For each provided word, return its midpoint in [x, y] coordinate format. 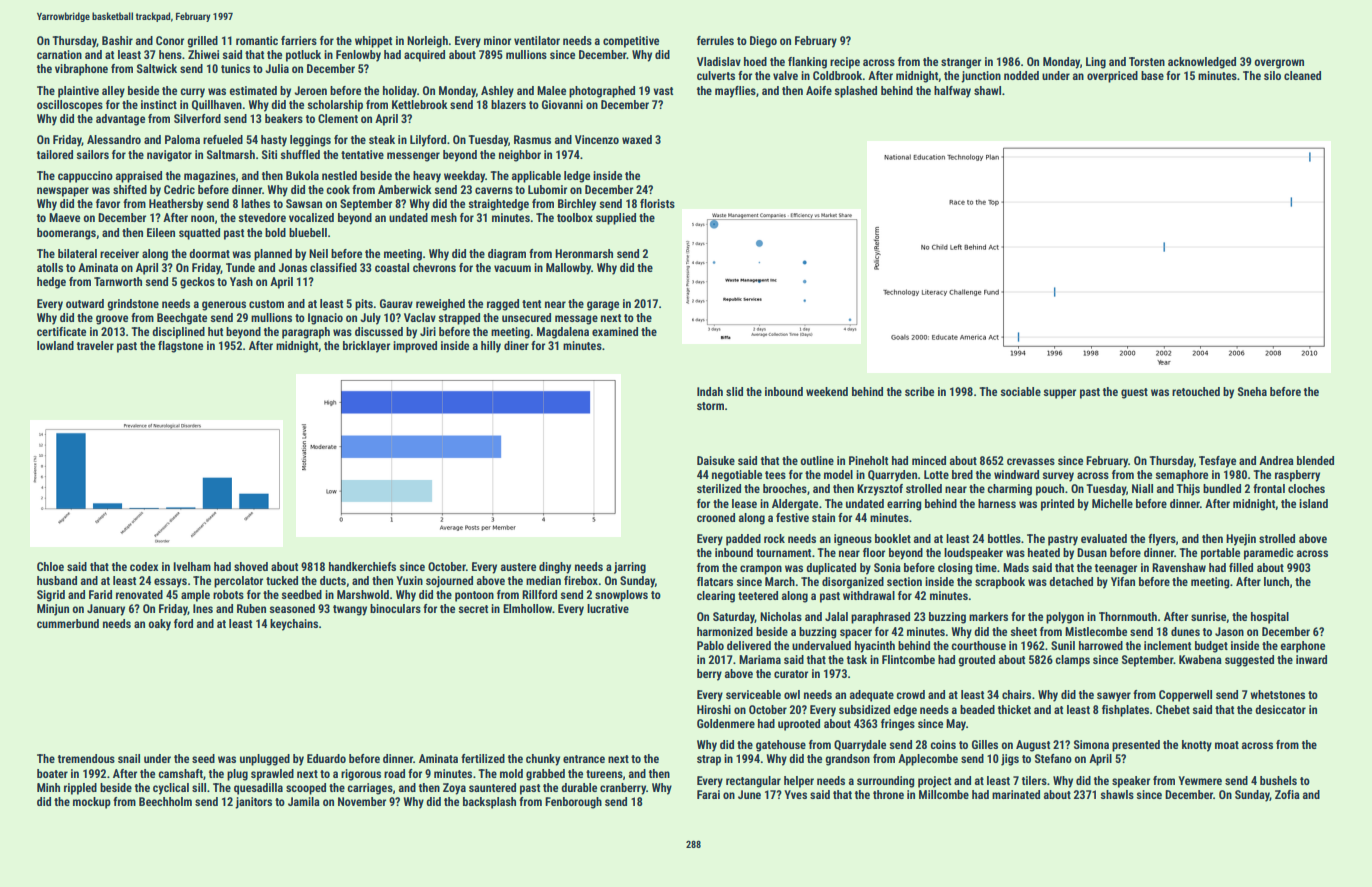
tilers [1034, 780]
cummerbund [68, 623]
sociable [1021, 391]
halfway [952, 92]
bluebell [308, 232]
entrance [584, 759]
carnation [59, 54]
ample [195, 596]
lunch [1276, 581]
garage [603, 306]
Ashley [497, 92]
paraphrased [880, 618]
